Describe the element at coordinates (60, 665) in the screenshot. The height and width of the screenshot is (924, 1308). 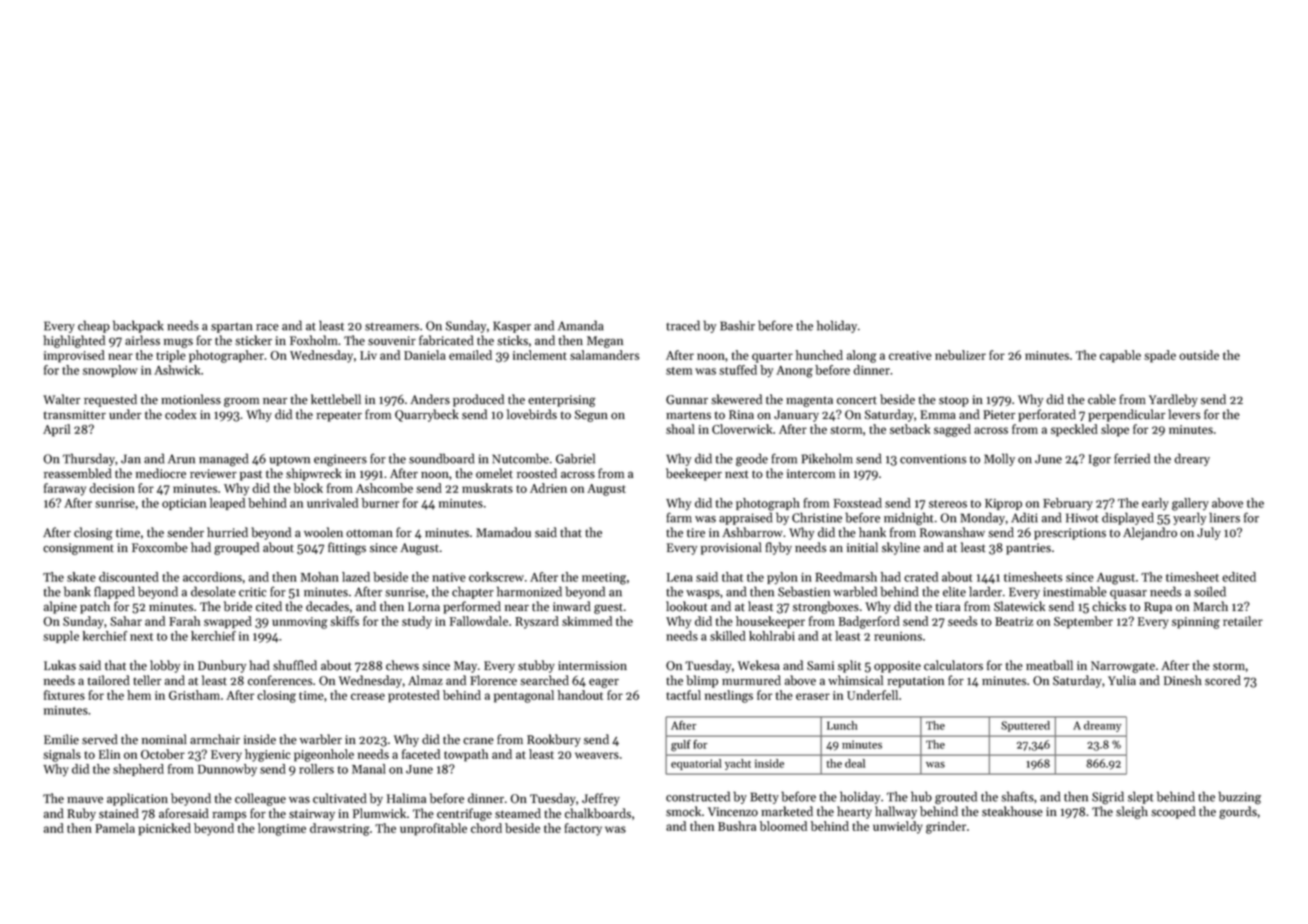
I see `Lukas` at that location.
